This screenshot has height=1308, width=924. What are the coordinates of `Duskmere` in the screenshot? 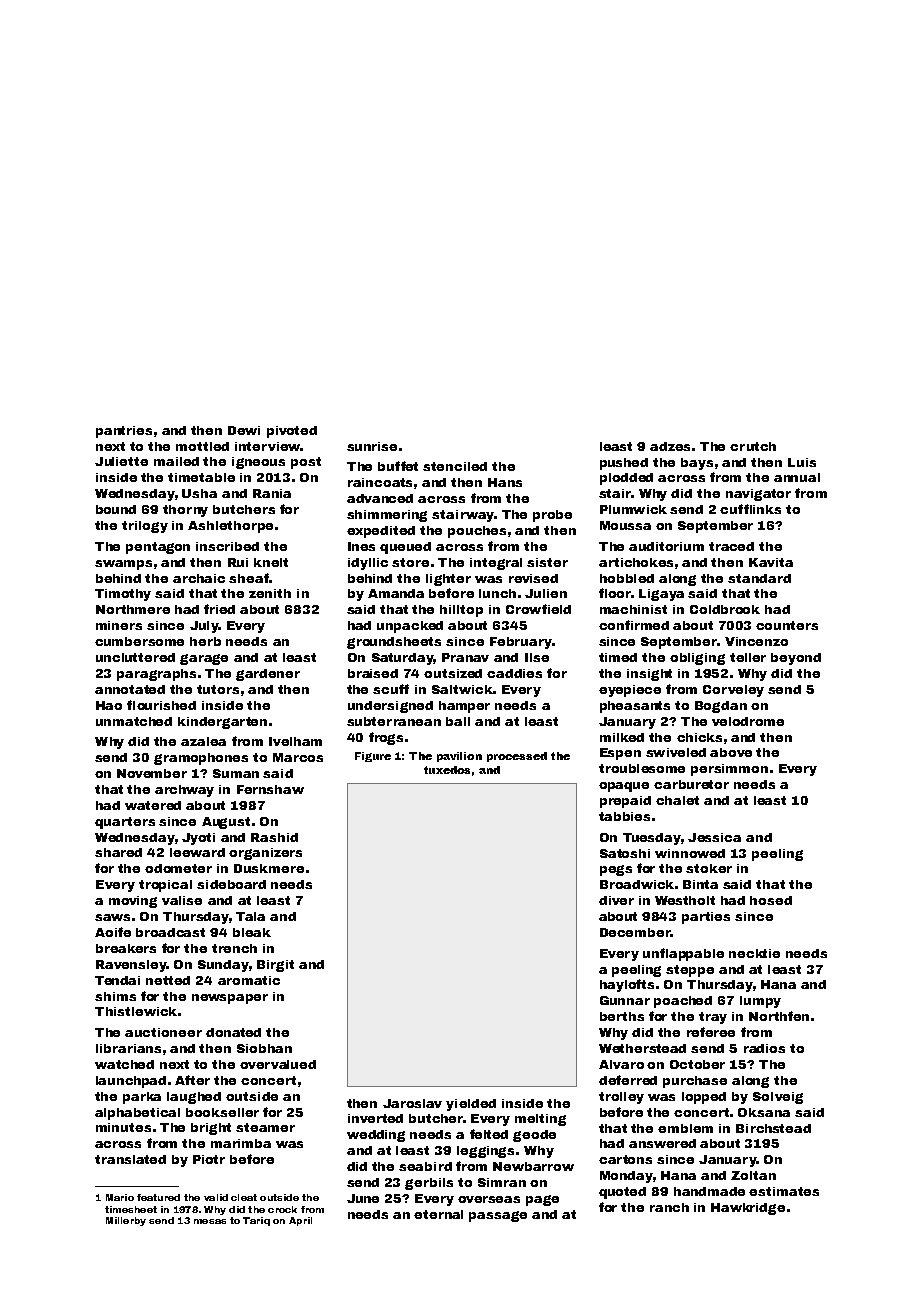 It's located at (269, 868).
